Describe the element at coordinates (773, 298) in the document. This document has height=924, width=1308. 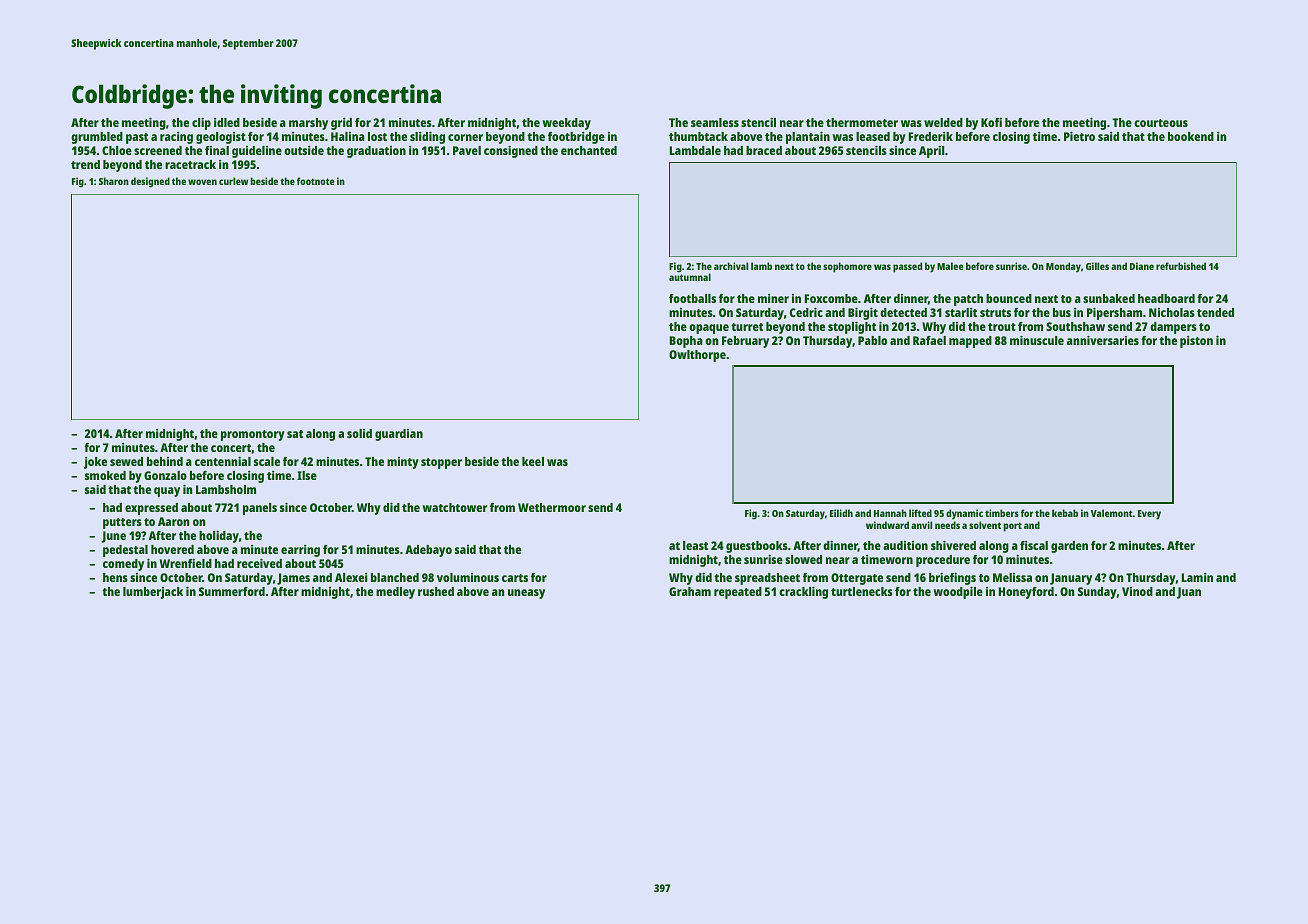
I see `miner` at that location.
